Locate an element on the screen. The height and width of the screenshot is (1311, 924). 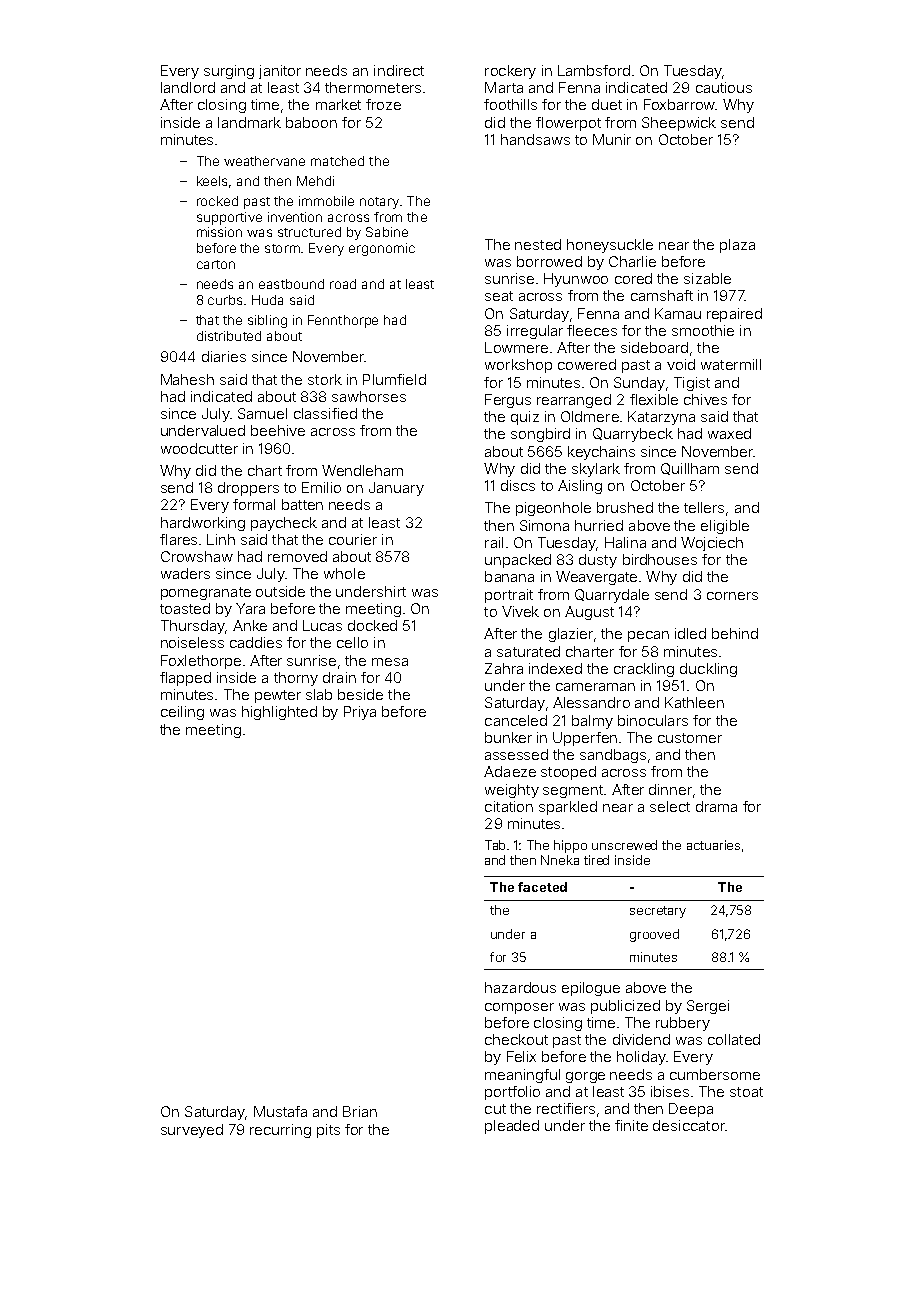
ergonomic is located at coordinates (382, 249).
